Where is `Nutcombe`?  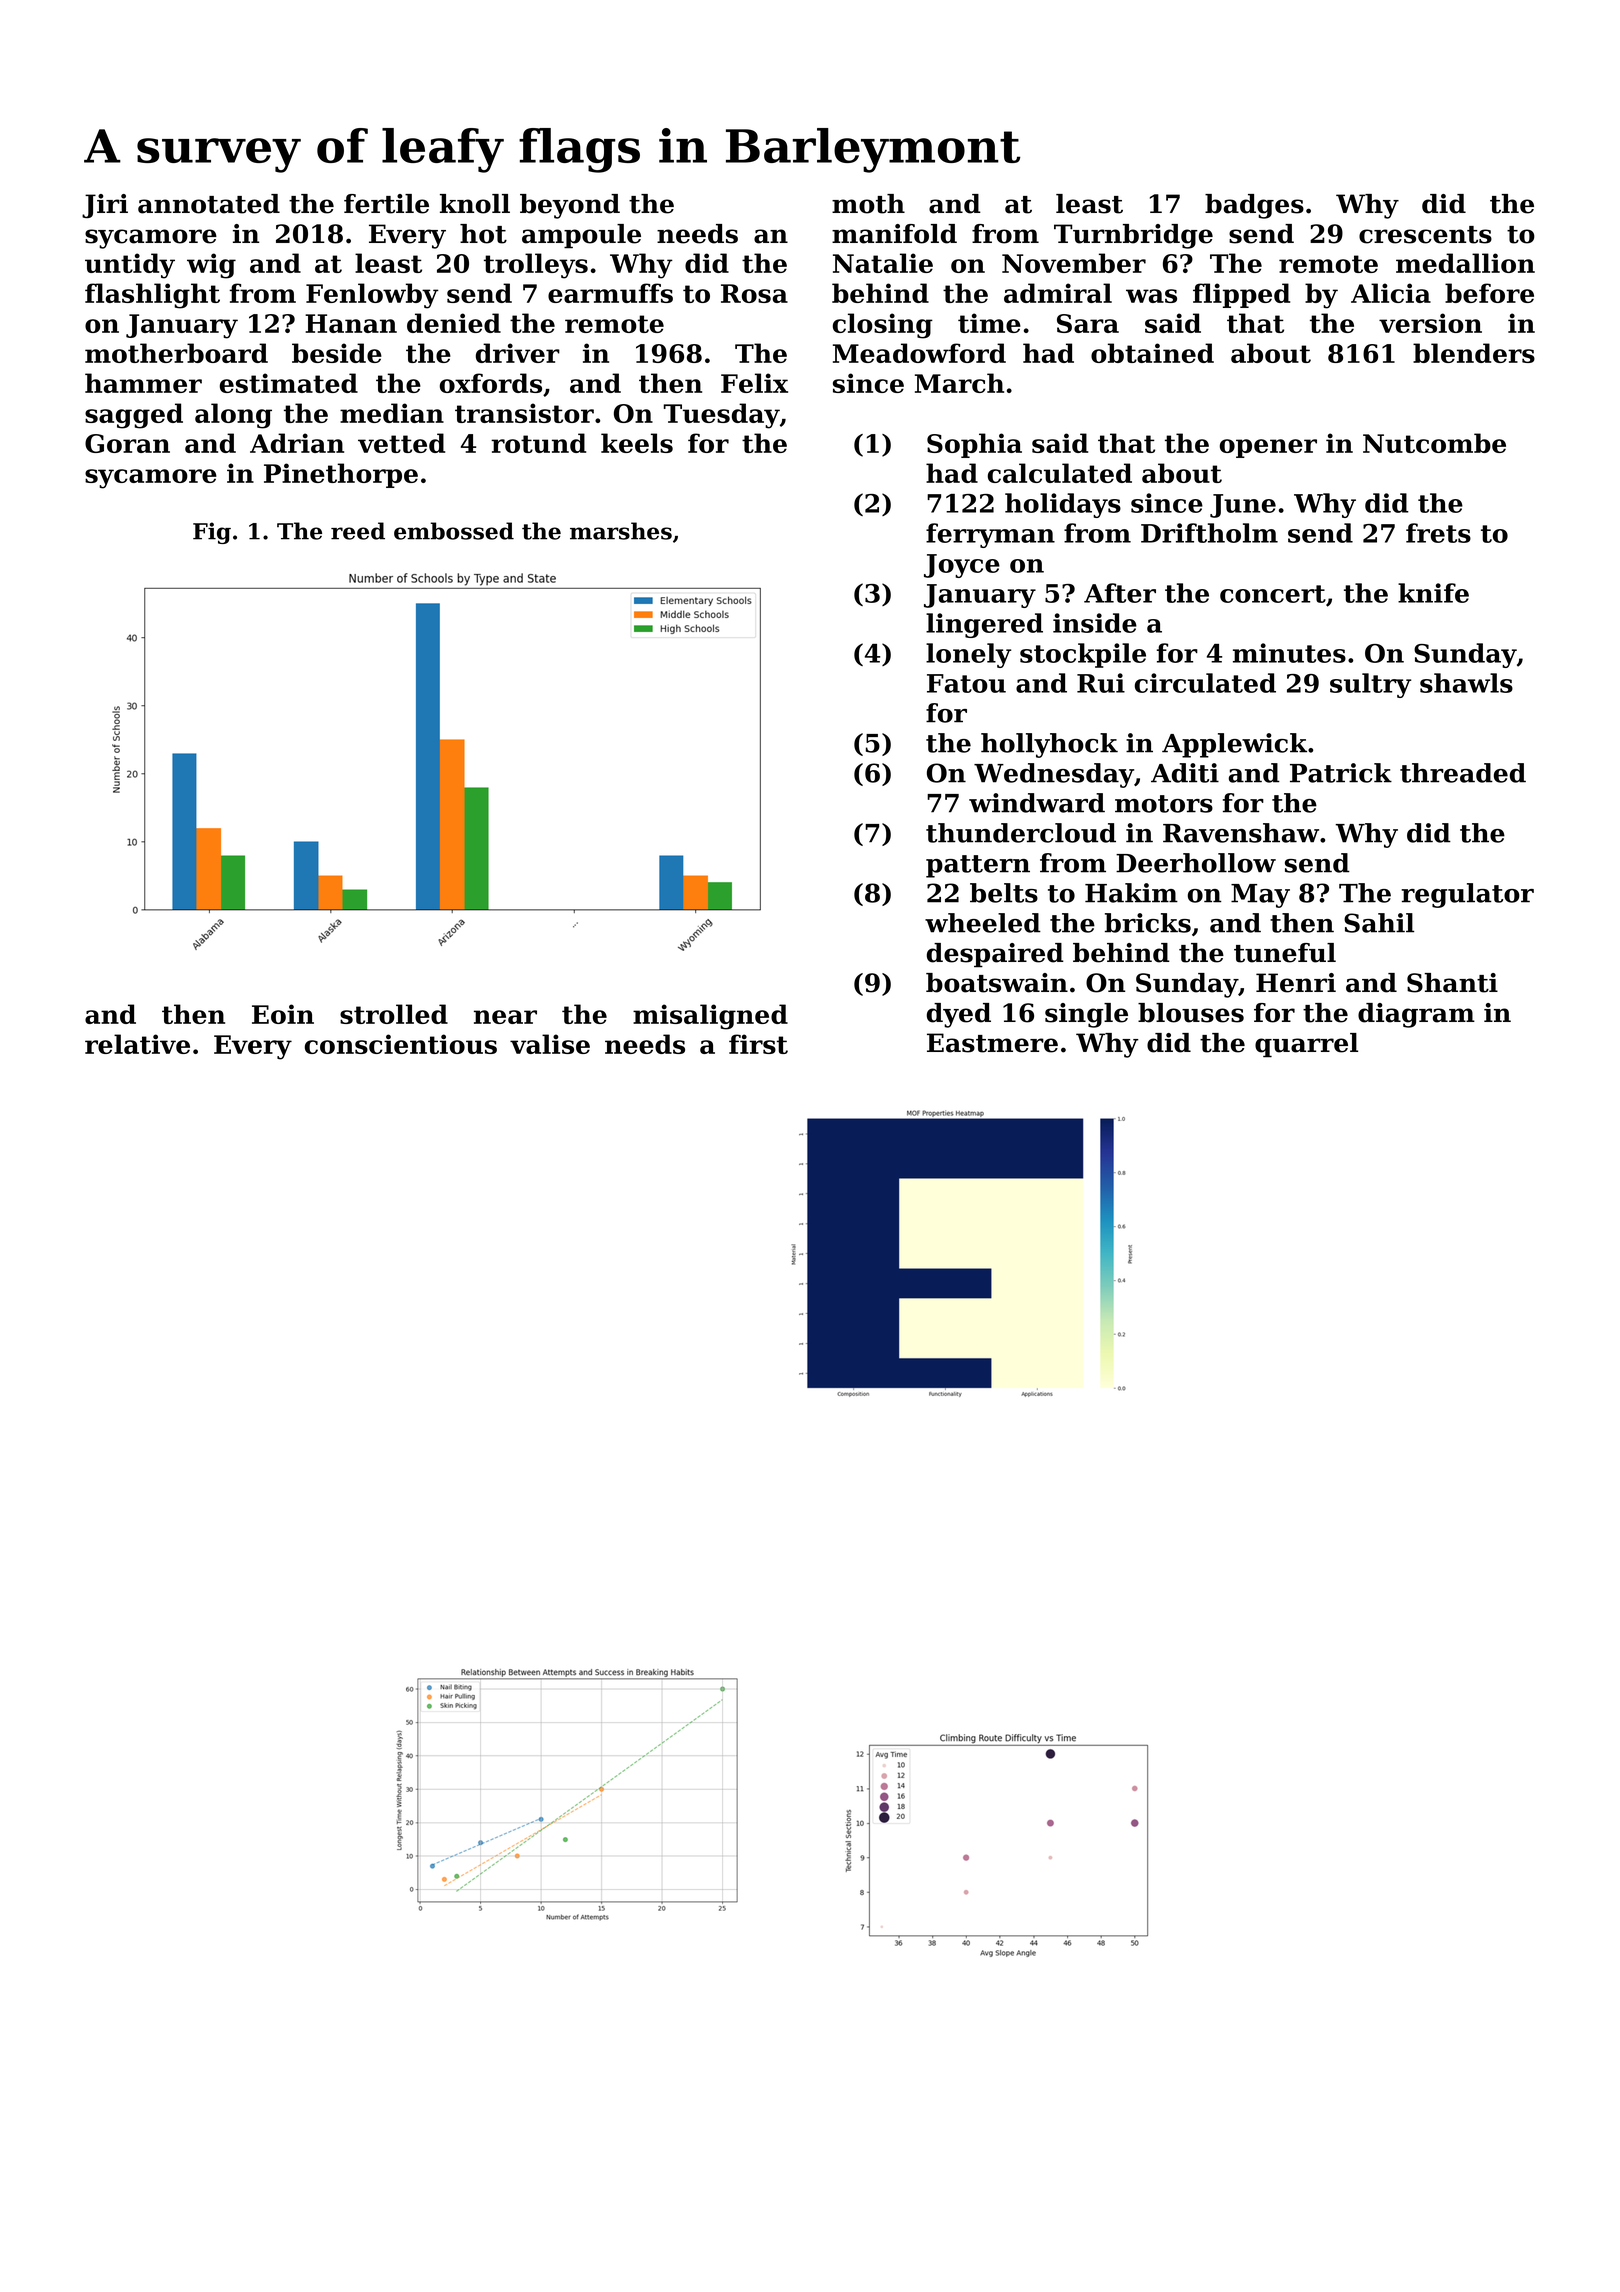
Nutcombe is located at coordinates (1434, 443).
